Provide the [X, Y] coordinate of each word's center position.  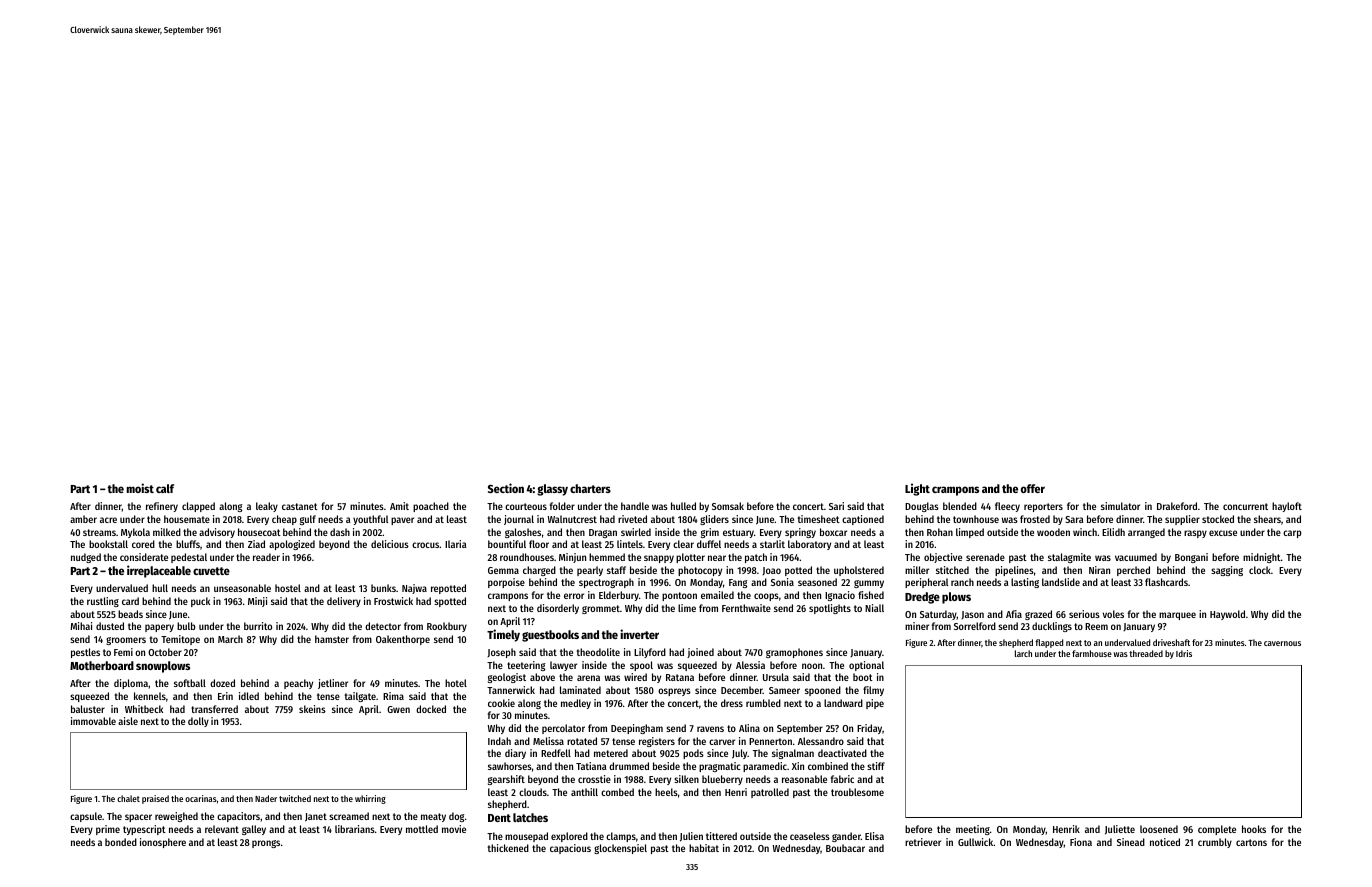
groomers [126, 641]
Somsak [728, 506]
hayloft [1287, 507]
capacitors [238, 817]
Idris [1184, 653]
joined [700, 653]
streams [99, 532]
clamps [621, 837]
